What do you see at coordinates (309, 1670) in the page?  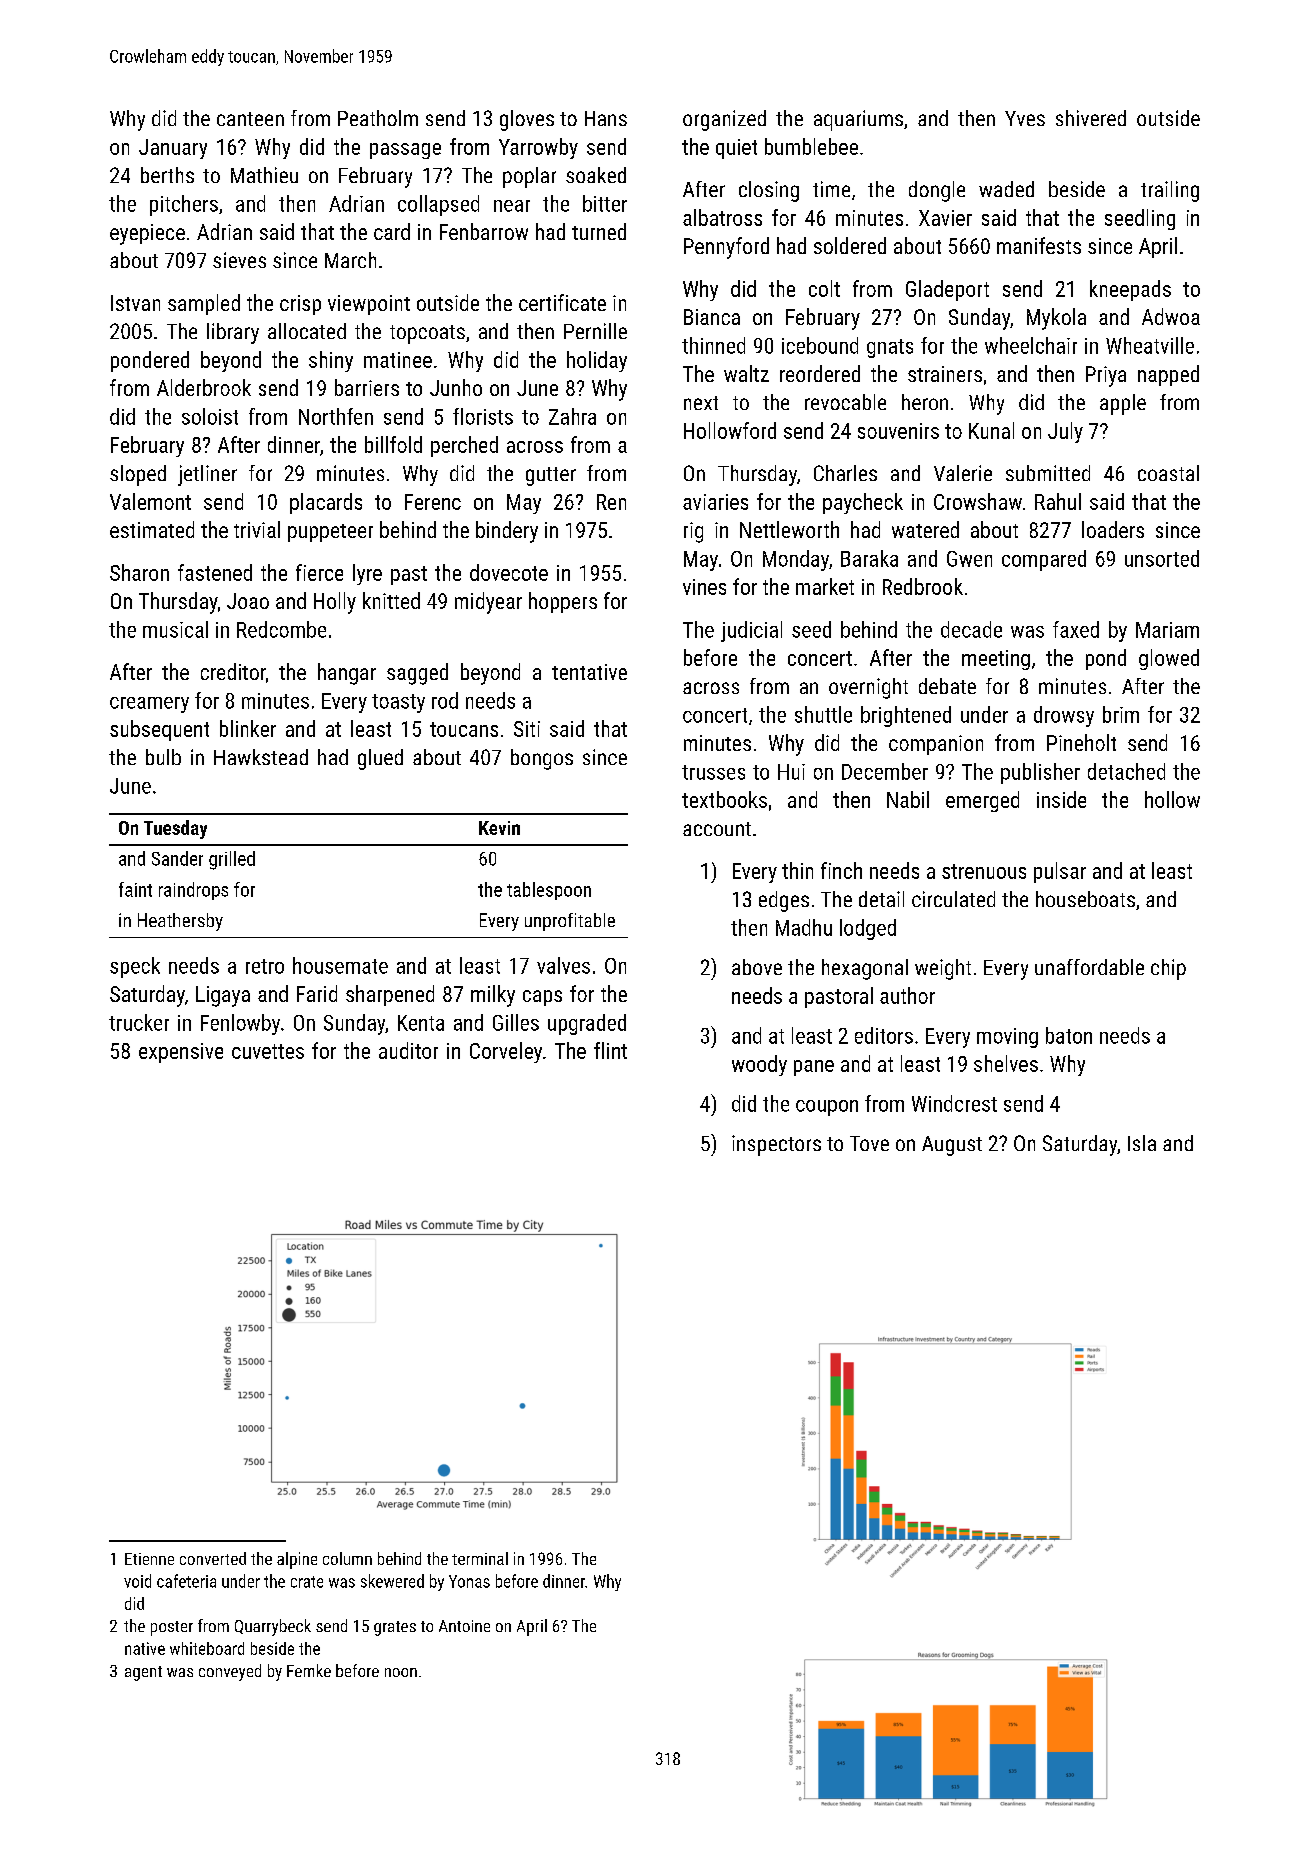 I see `Femke` at bounding box center [309, 1670].
